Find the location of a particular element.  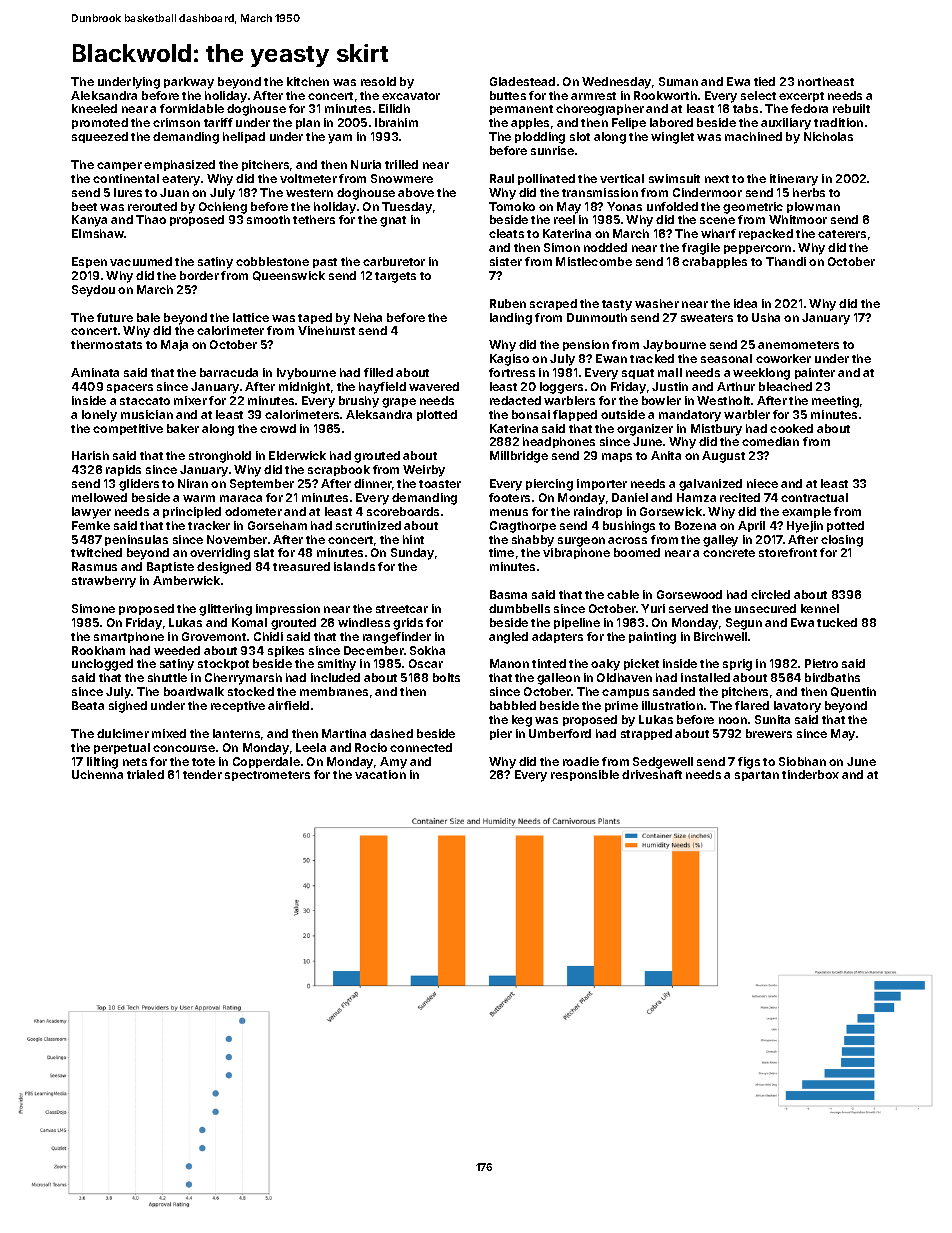

Suman is located at coordinates (678, 81).
